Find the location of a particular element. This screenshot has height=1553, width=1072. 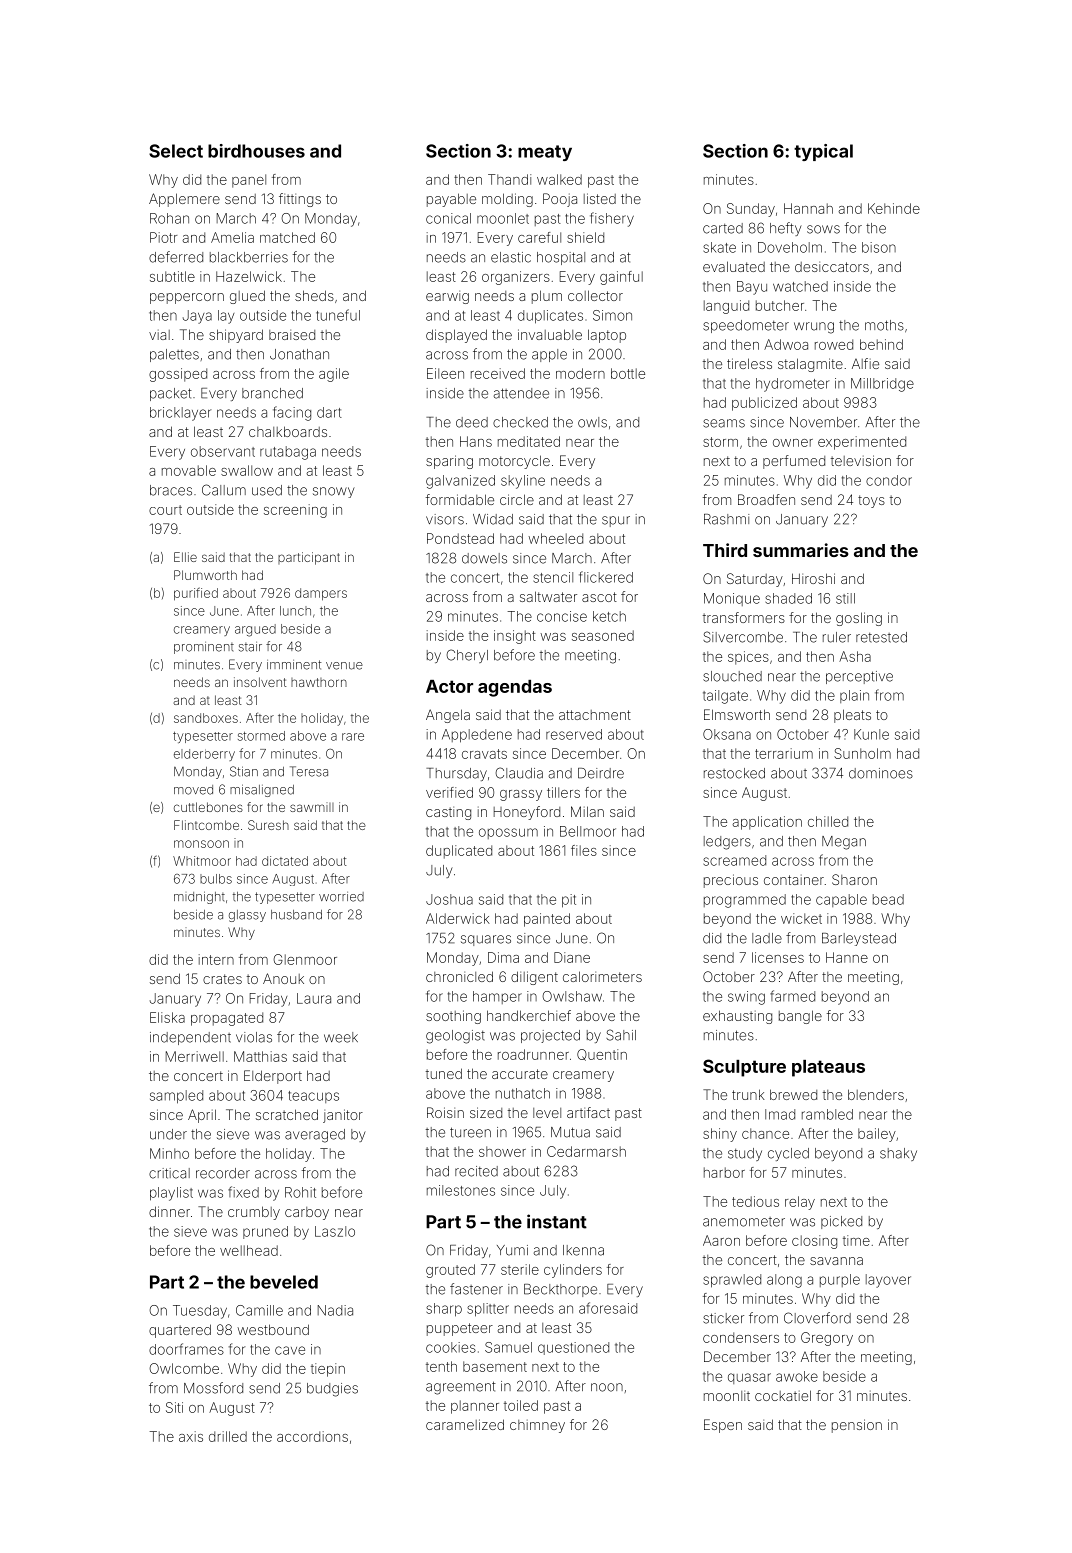

checked is located at coordinates (520, 422).
